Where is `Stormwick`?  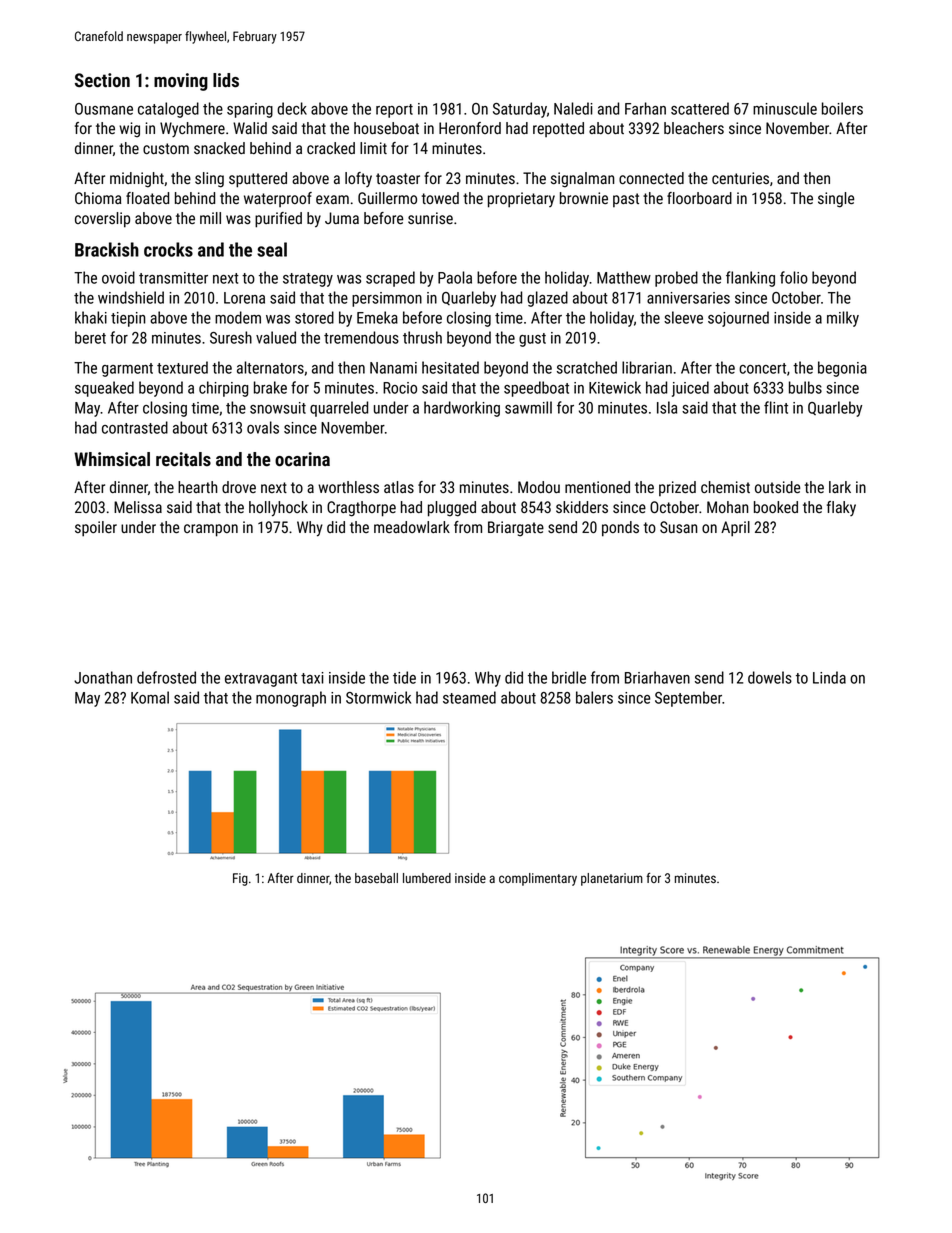 Stormwick is located at coordinates (378, 697).
